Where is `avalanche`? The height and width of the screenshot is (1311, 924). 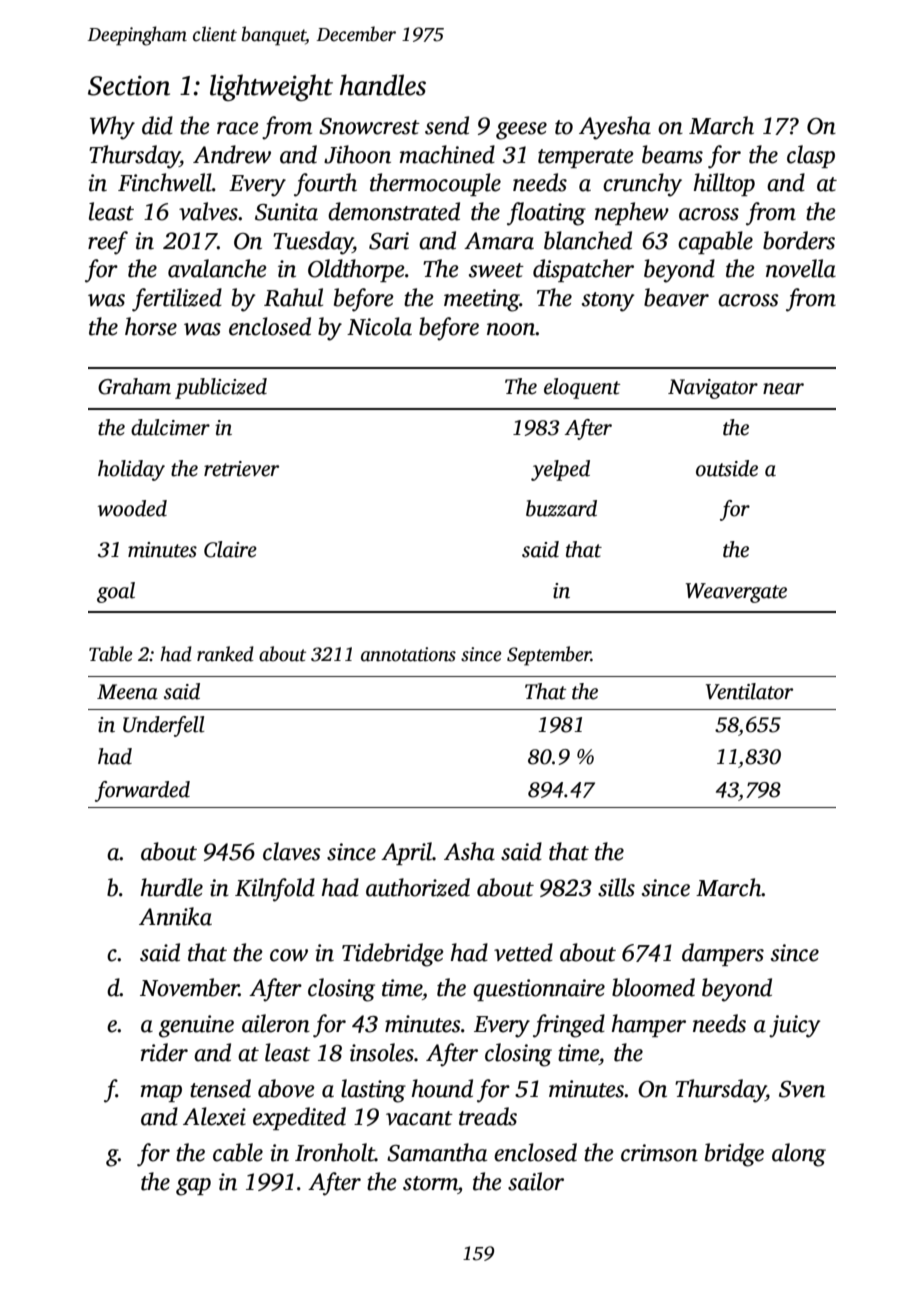 avalanche is located at coordinates (217, 268).
